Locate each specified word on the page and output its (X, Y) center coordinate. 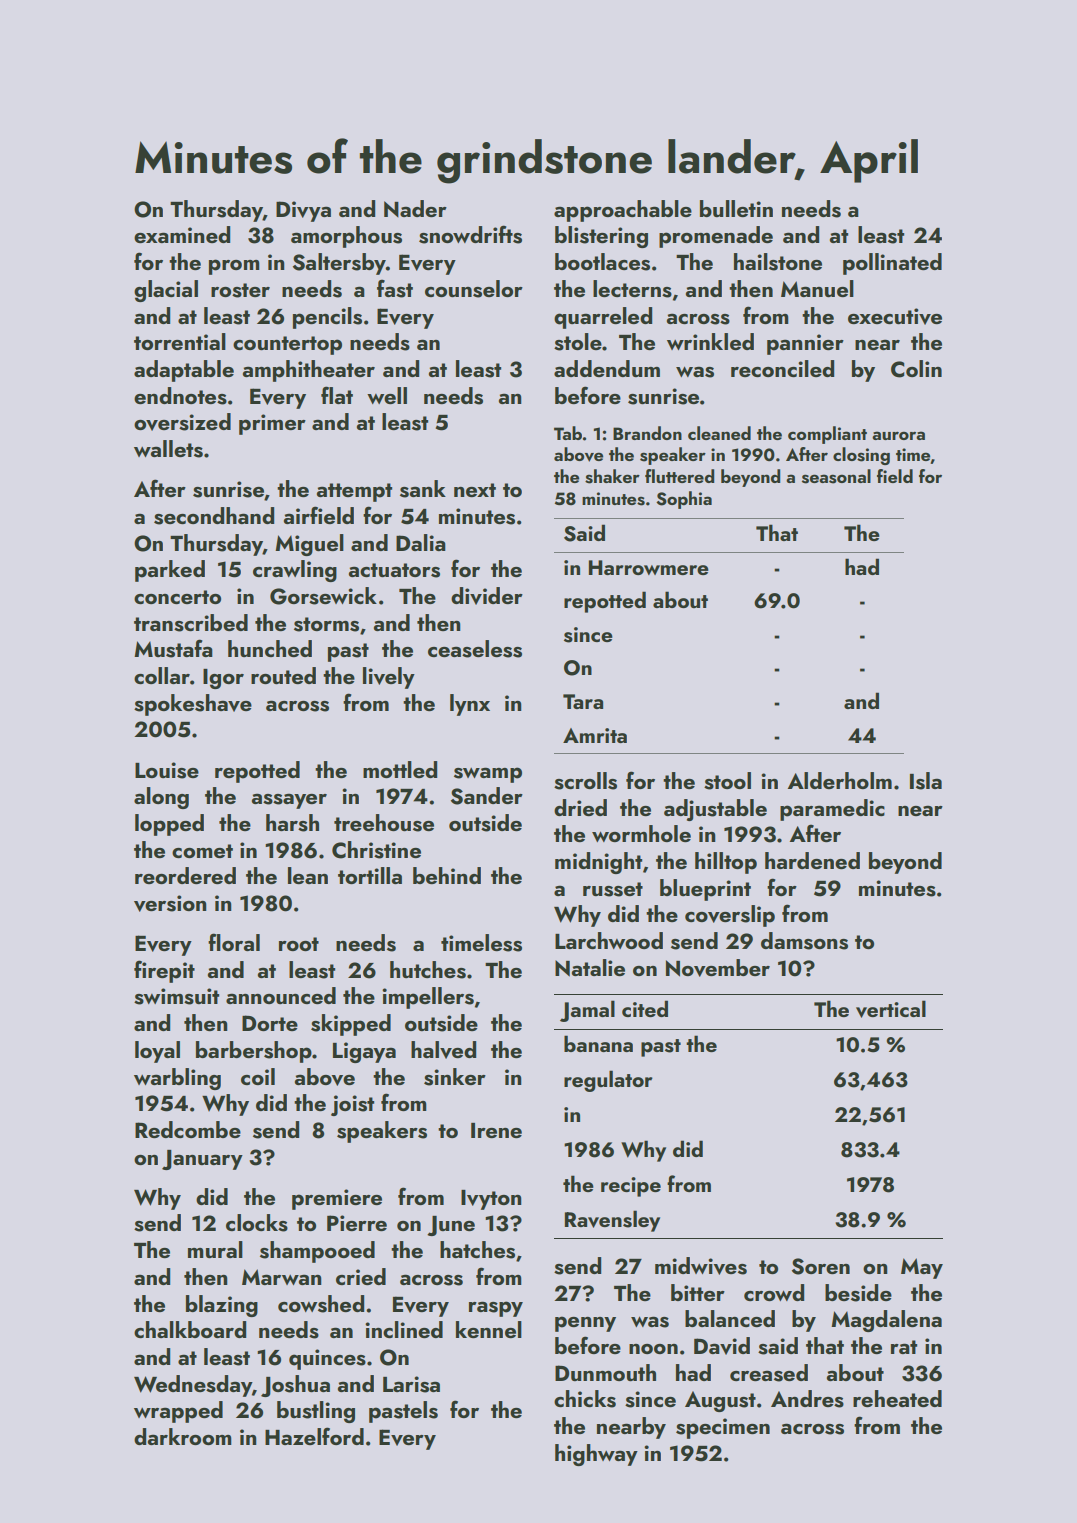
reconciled (782, 368)
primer (272, 424)
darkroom (183, 1436)
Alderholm (840, 780)
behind (447, 875)
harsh (292, 823)
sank (423, 489)
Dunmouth (605, 1372)
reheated (897, 1398)
